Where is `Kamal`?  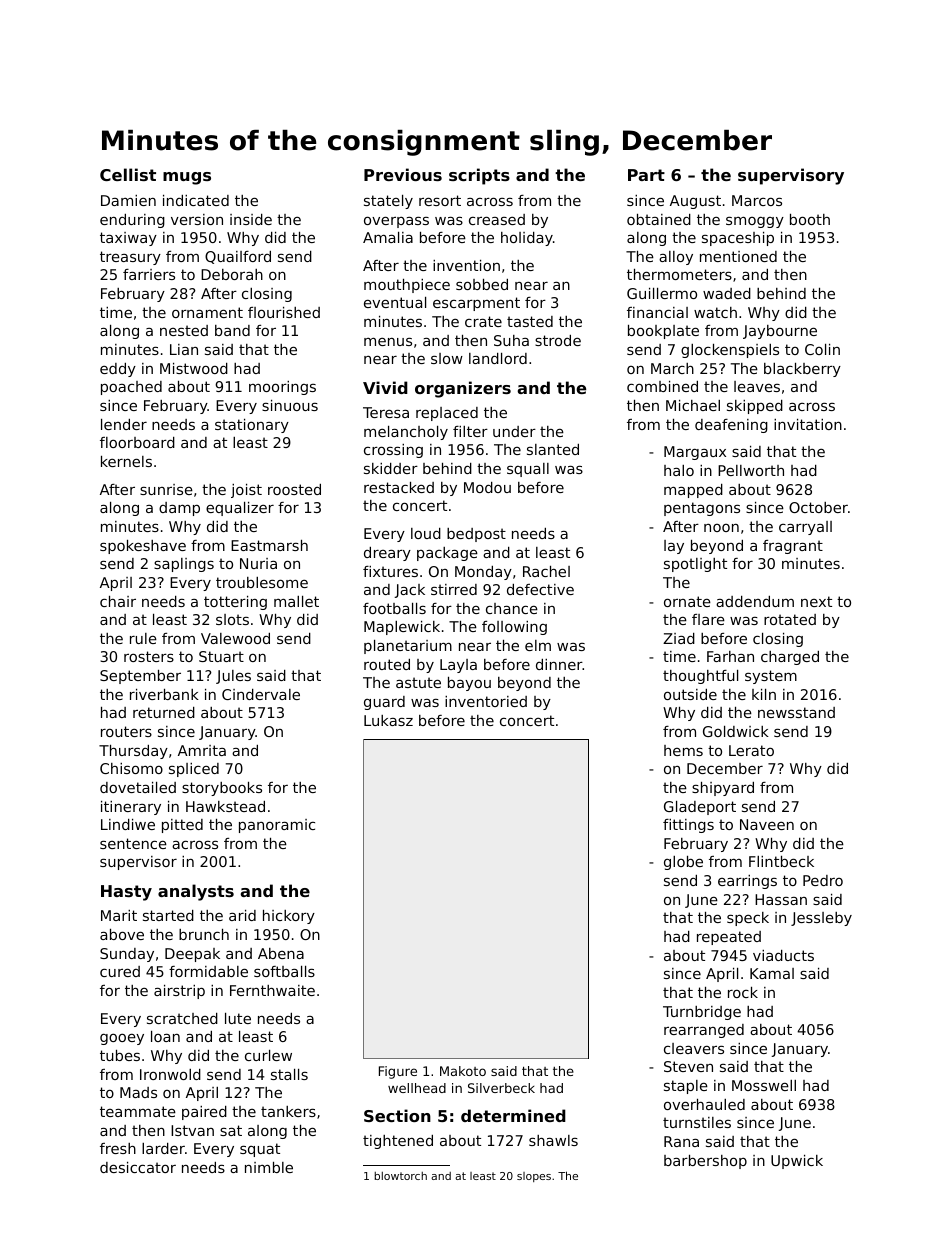 Kamal is located at coordinates (772, 973).
